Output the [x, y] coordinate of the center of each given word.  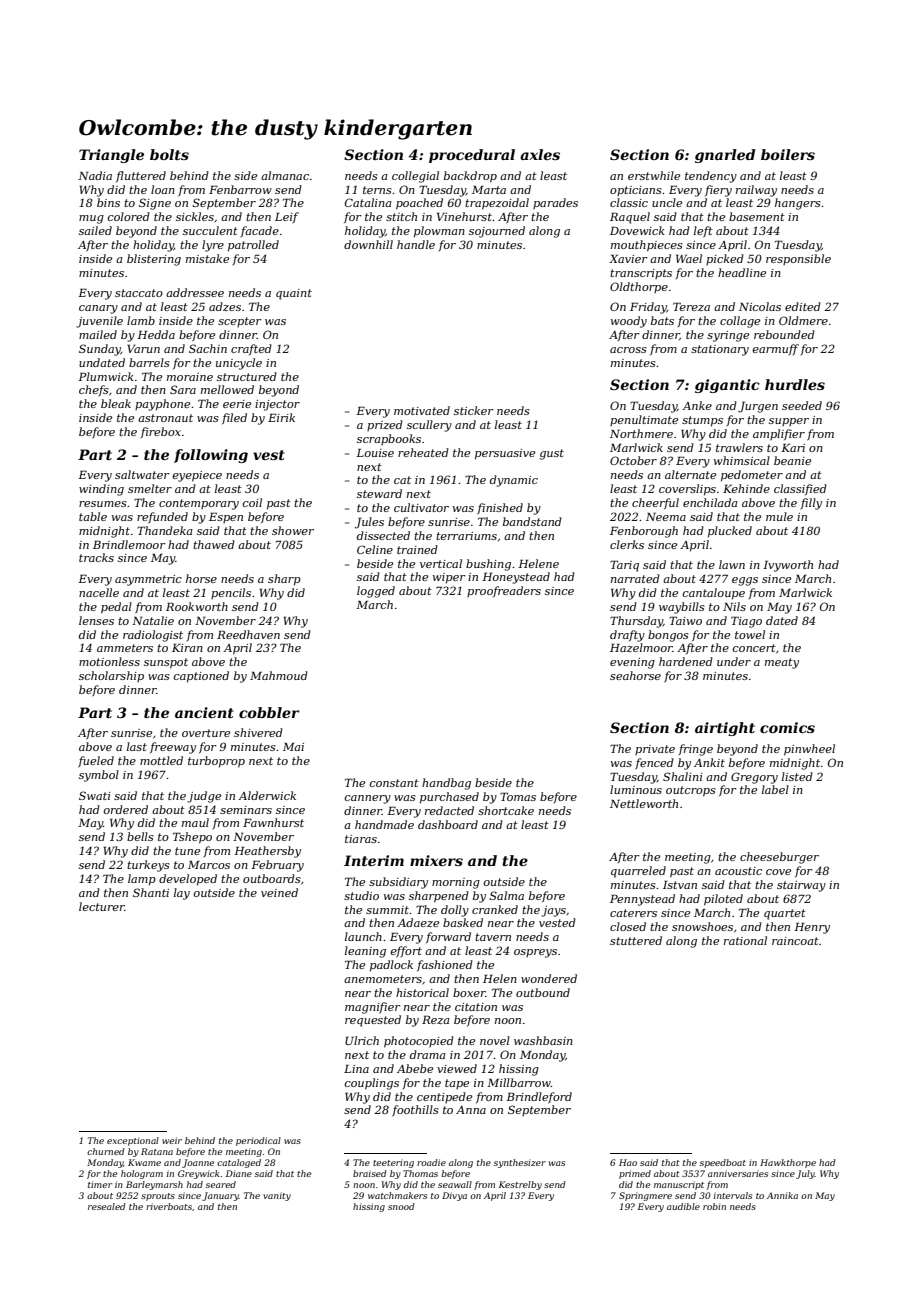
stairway [801, 886]
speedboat [723, 1163]
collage [740, 322]
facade [260, 231]
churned [106, 1151]
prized [385, 425]
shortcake [506, 810]
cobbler [269, 712]
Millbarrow [519, 1082]
